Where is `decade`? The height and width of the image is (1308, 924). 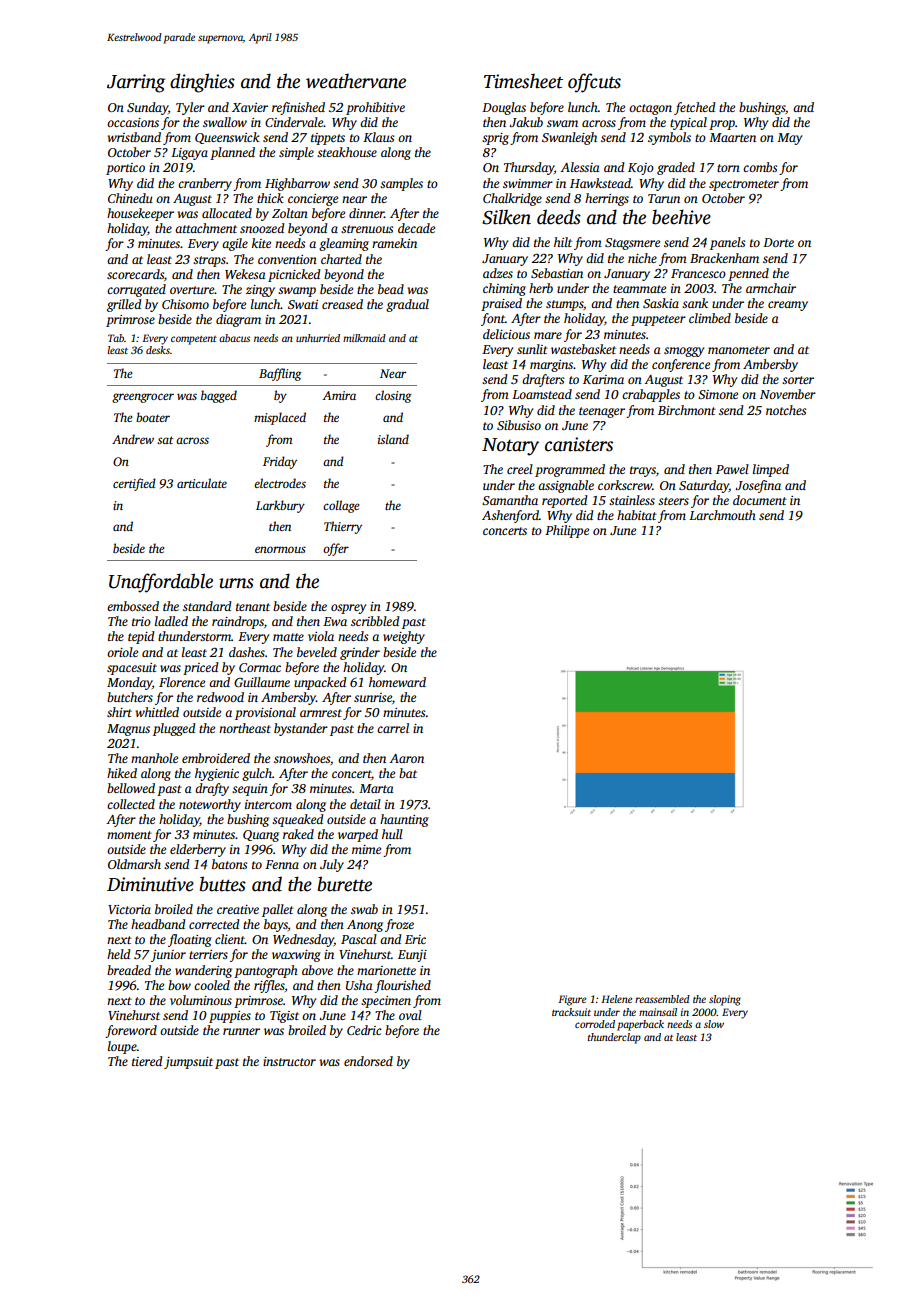
decade is located at coordinates (416, 228).
